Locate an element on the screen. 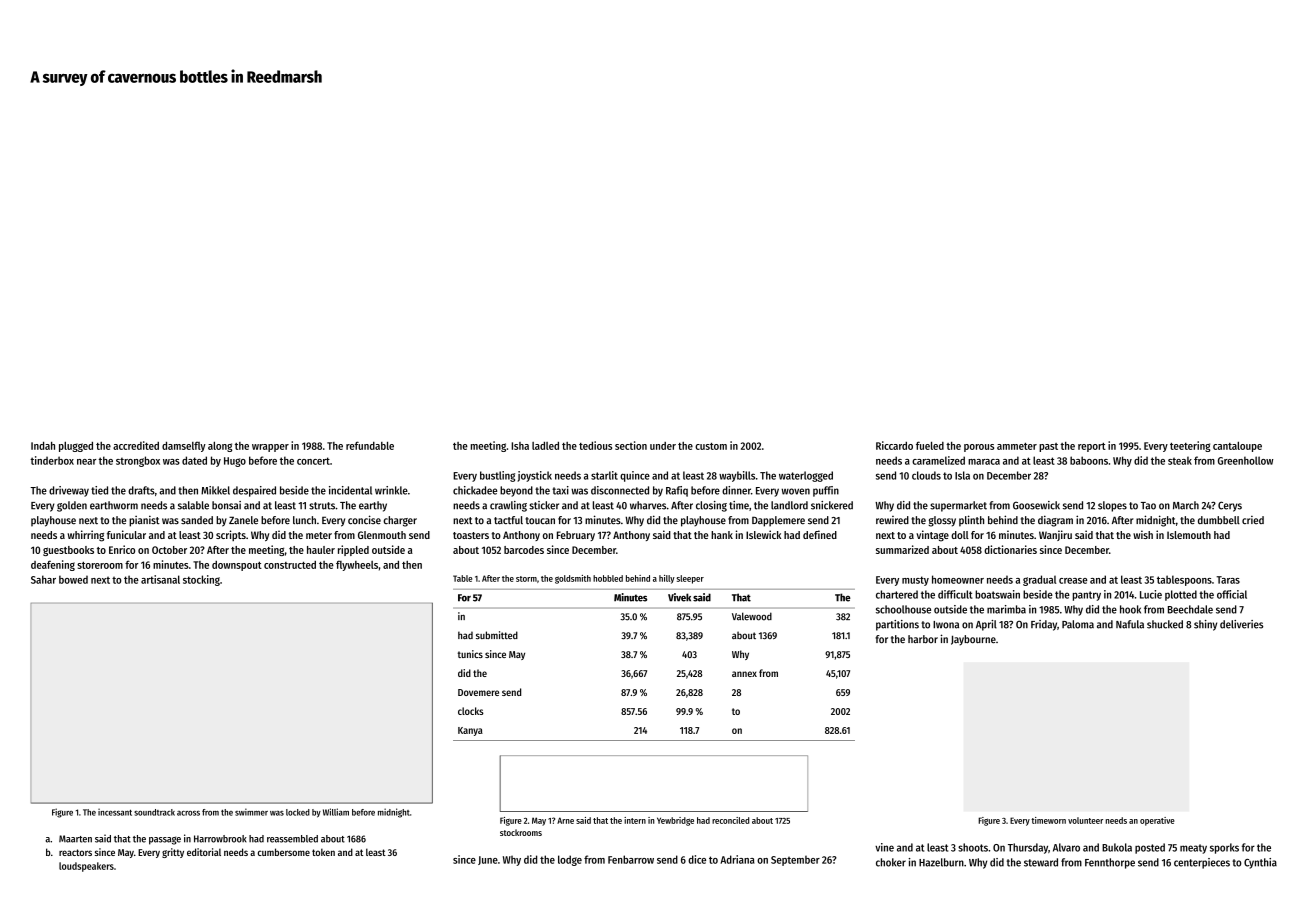 Image resolution: width=1308 pixels, height=924 pixels. stocking is located at coordinates (201, 580).
